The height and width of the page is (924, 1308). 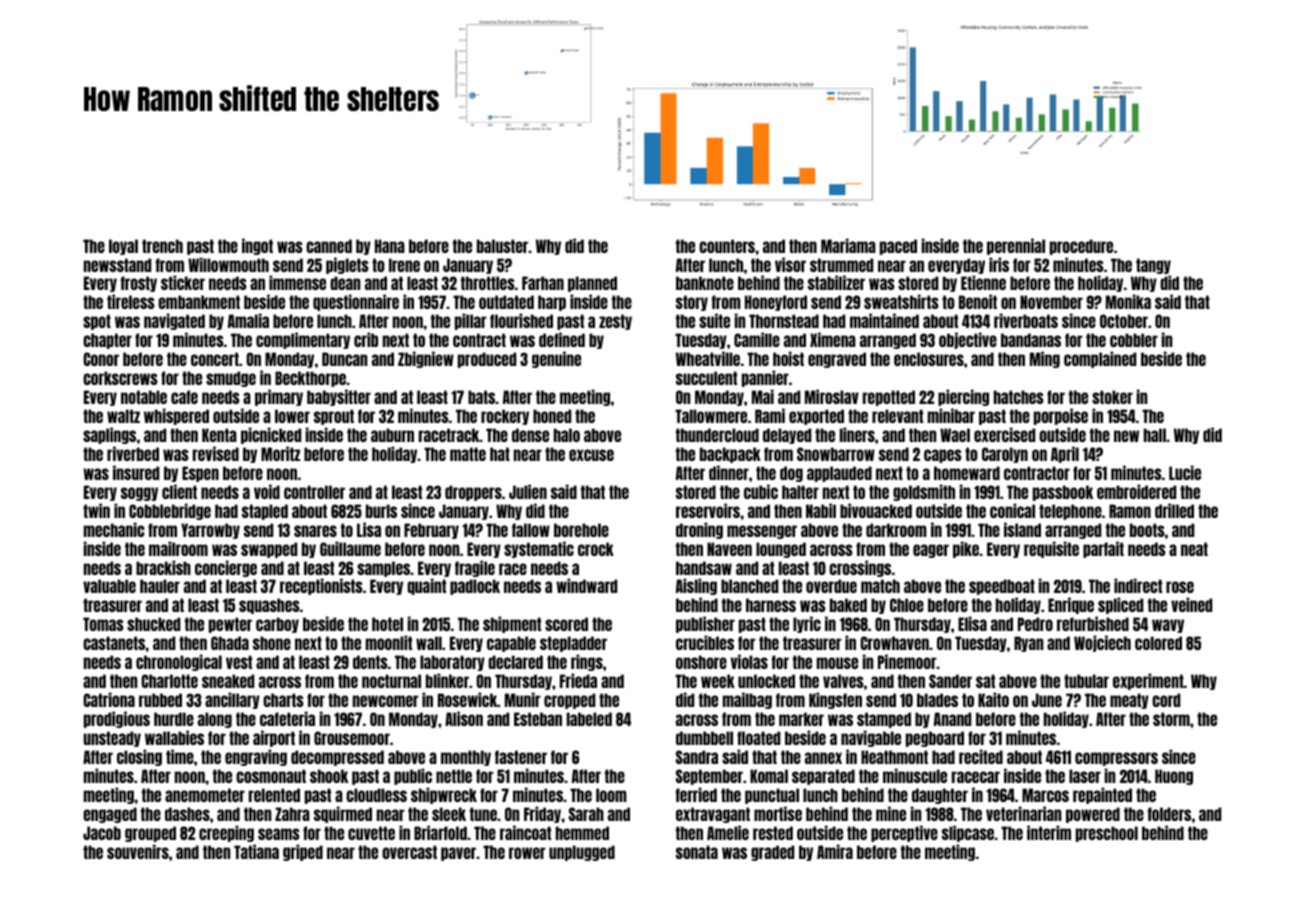 I want to click on Mariama, so click(x=848, y=245).
